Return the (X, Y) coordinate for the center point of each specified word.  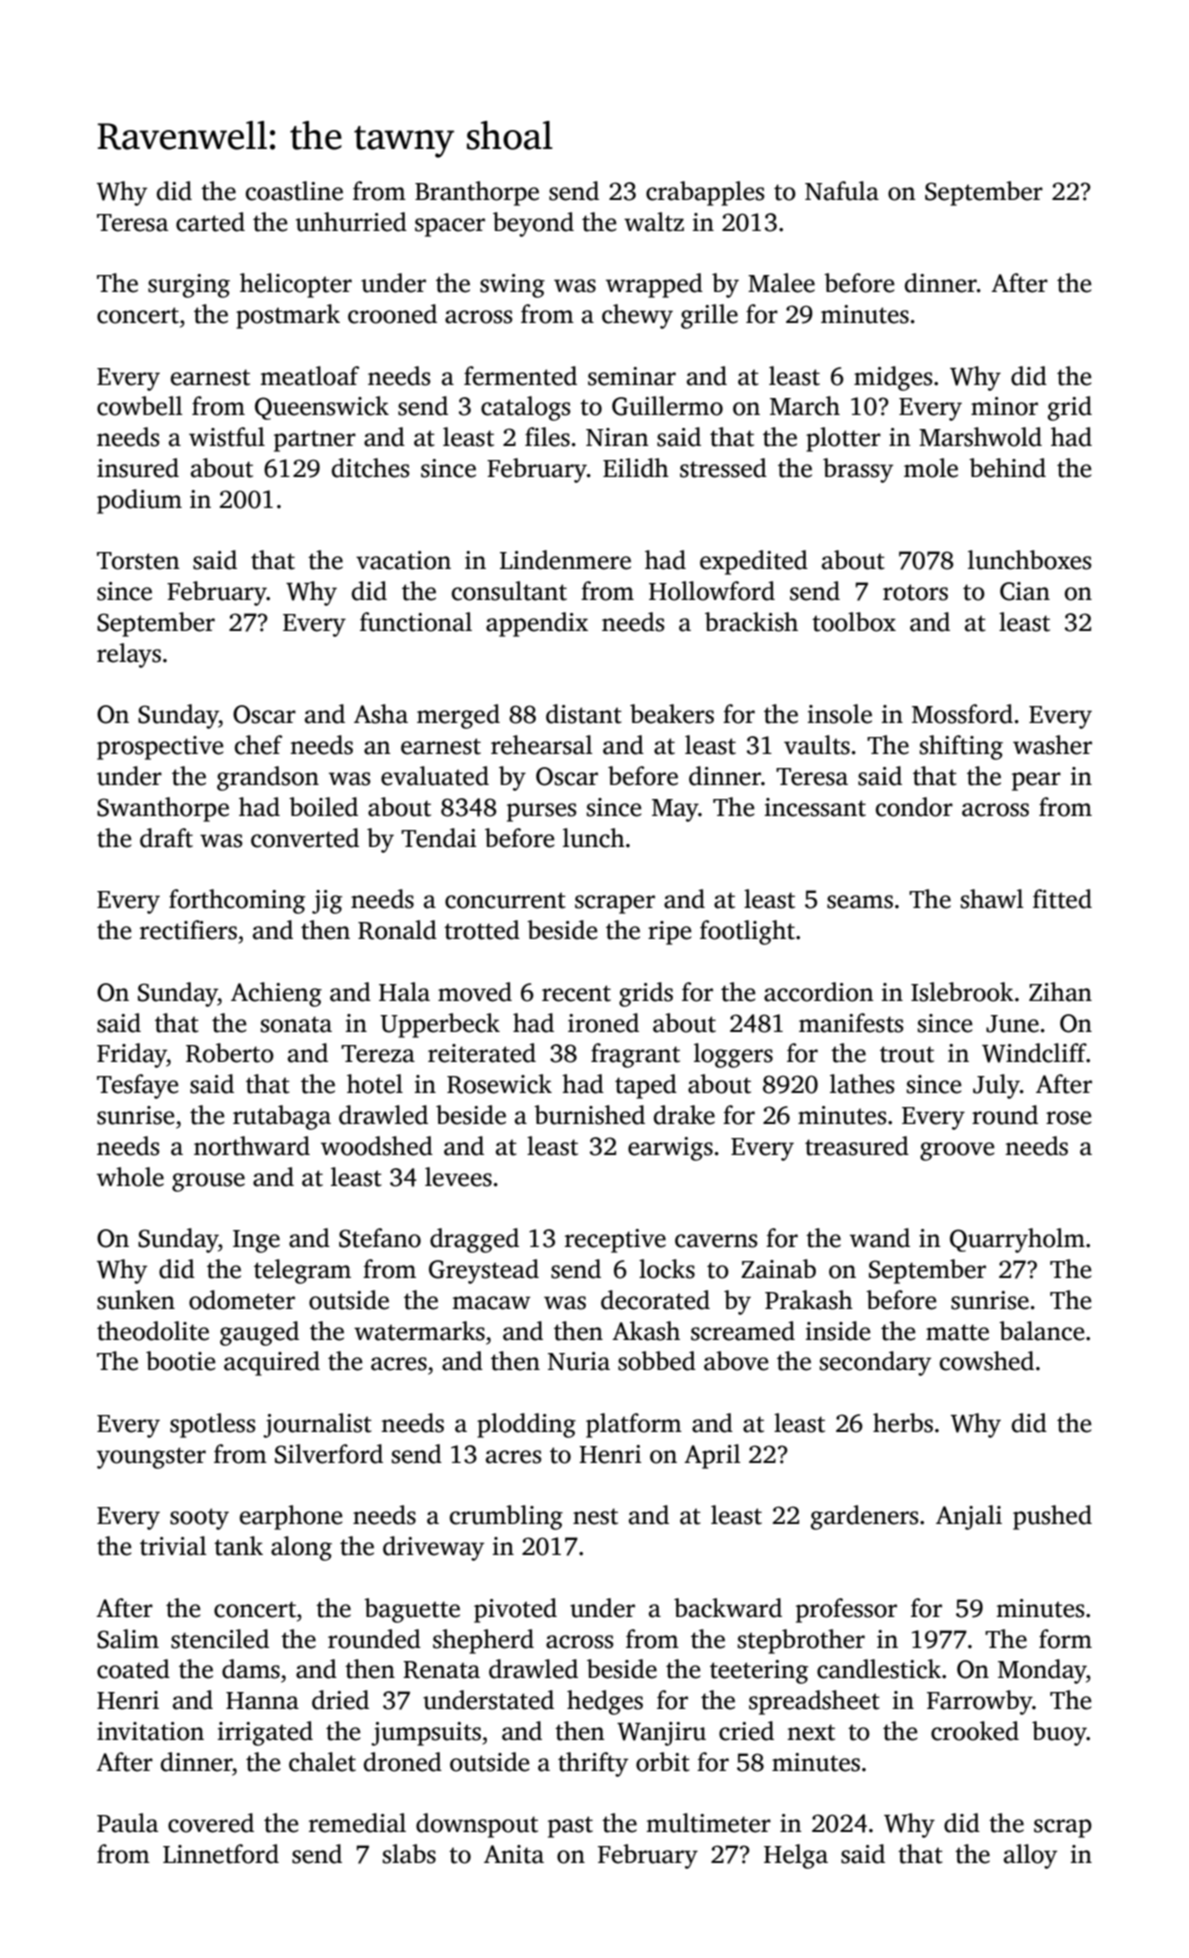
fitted (1062, 899)
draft (166, 838)
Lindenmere (565, 560)
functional (416, 622)
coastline (294, 191)
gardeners (865, 1517)
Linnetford (221, 1854)
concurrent (505, 900)
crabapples (705, 193)
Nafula (842, 191)
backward (728, 1608)
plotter (843, 439)
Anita (514, 1854)
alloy (1030, 1856)
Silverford (329, 1454)
